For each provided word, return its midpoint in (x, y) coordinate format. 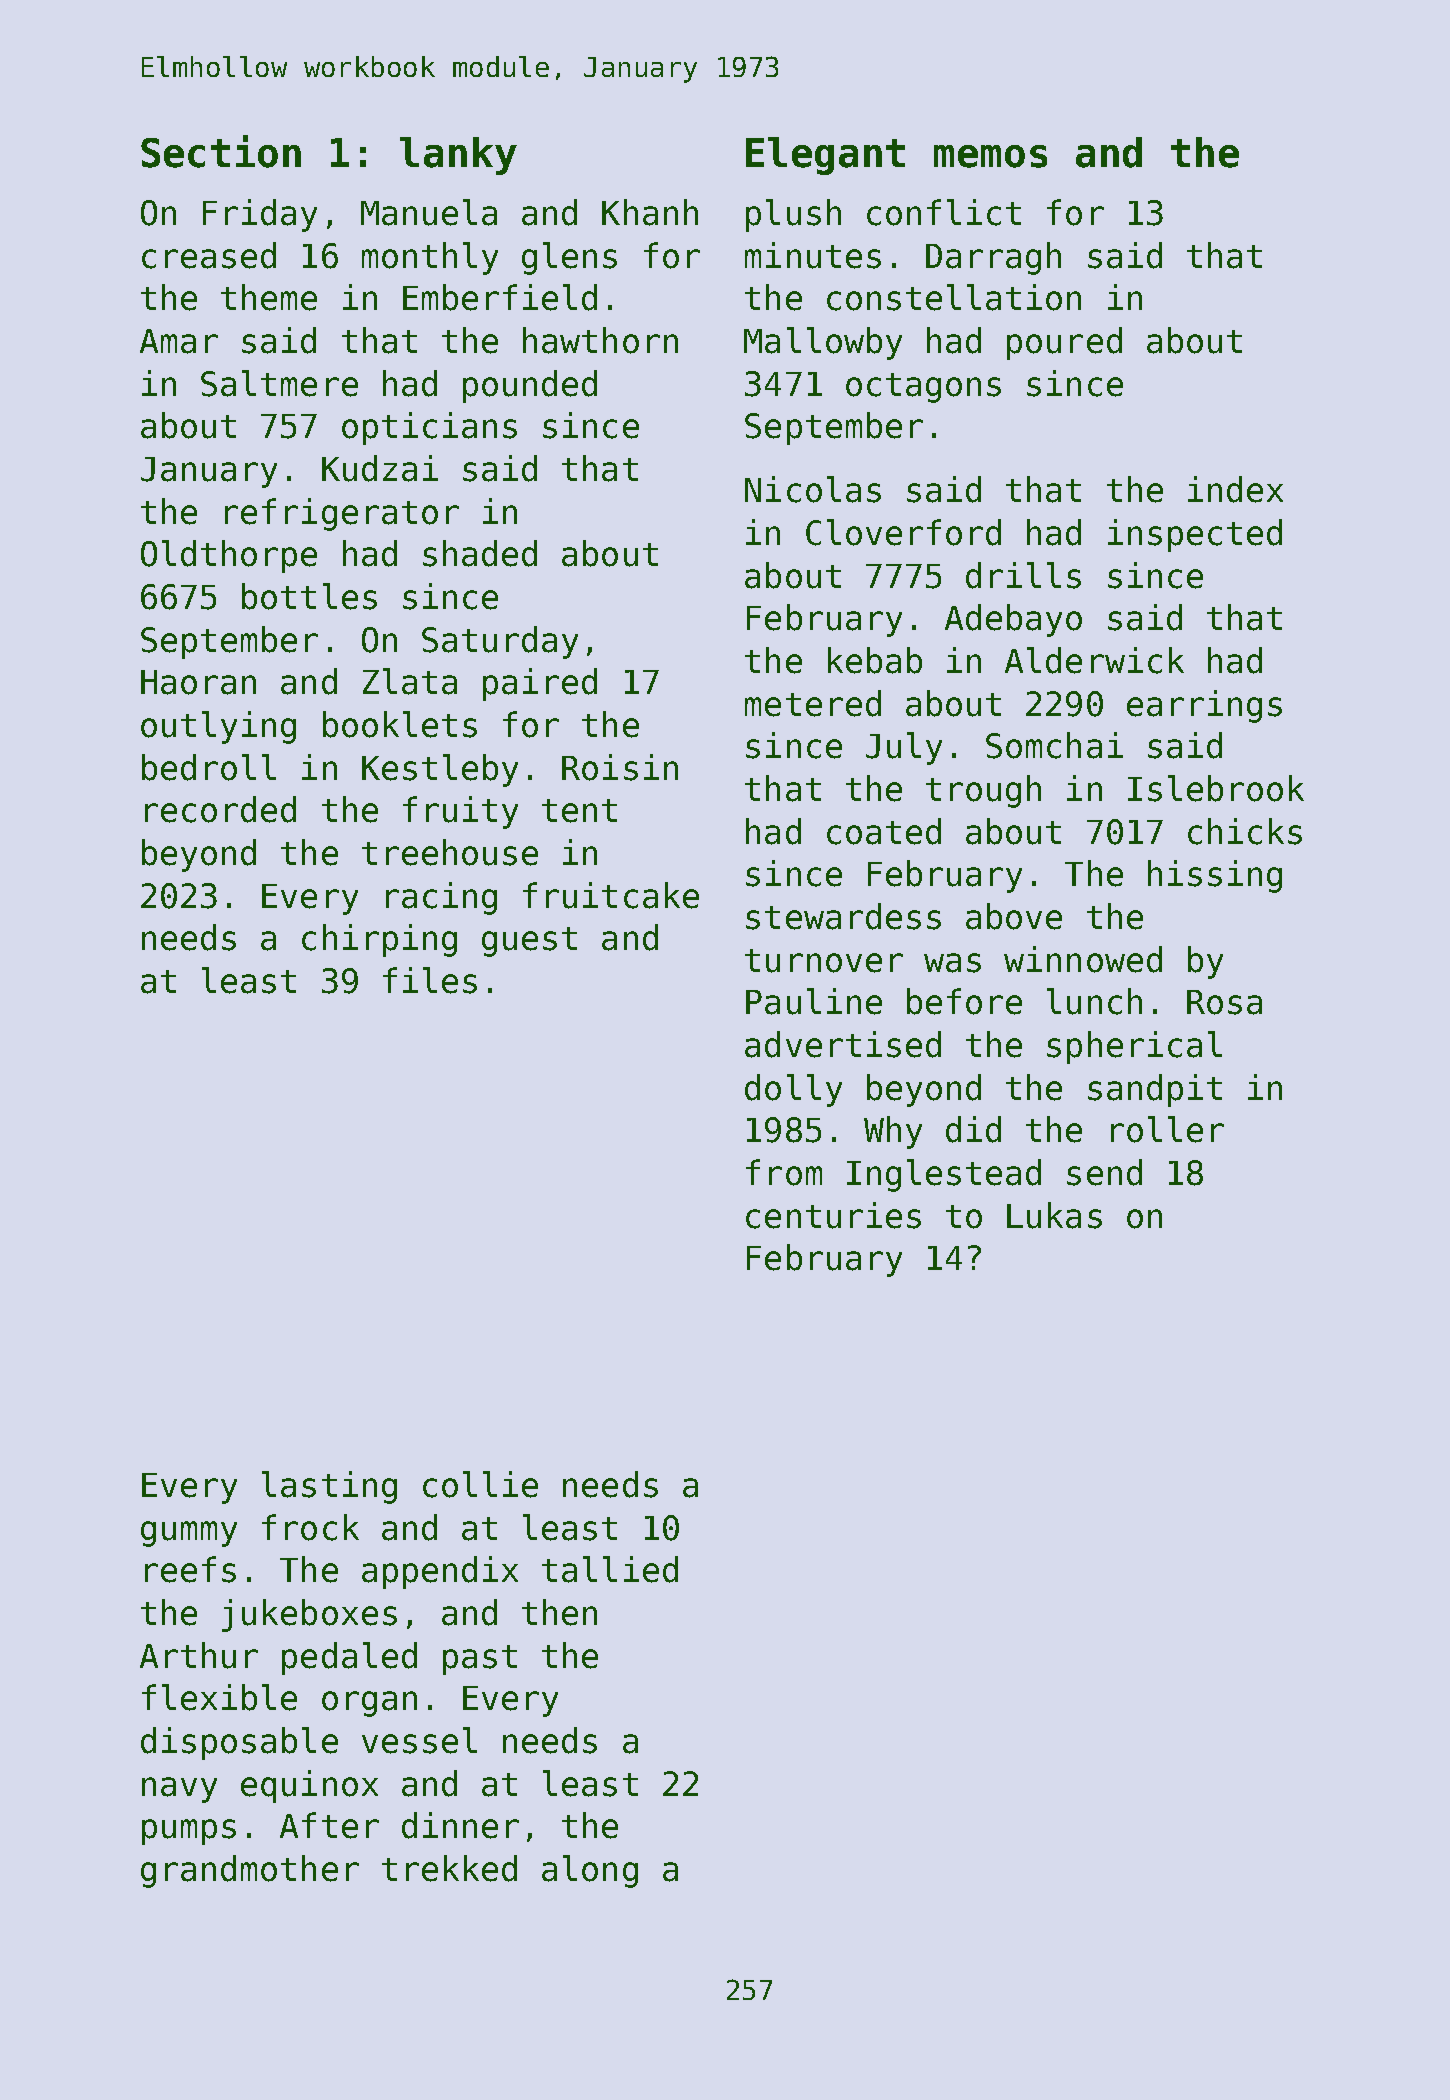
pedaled (349, 1658)
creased (209, 255)
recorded (220, 809)
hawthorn (600, 340)
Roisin (620, 767)
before (964, 1001)
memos (990, 156)
